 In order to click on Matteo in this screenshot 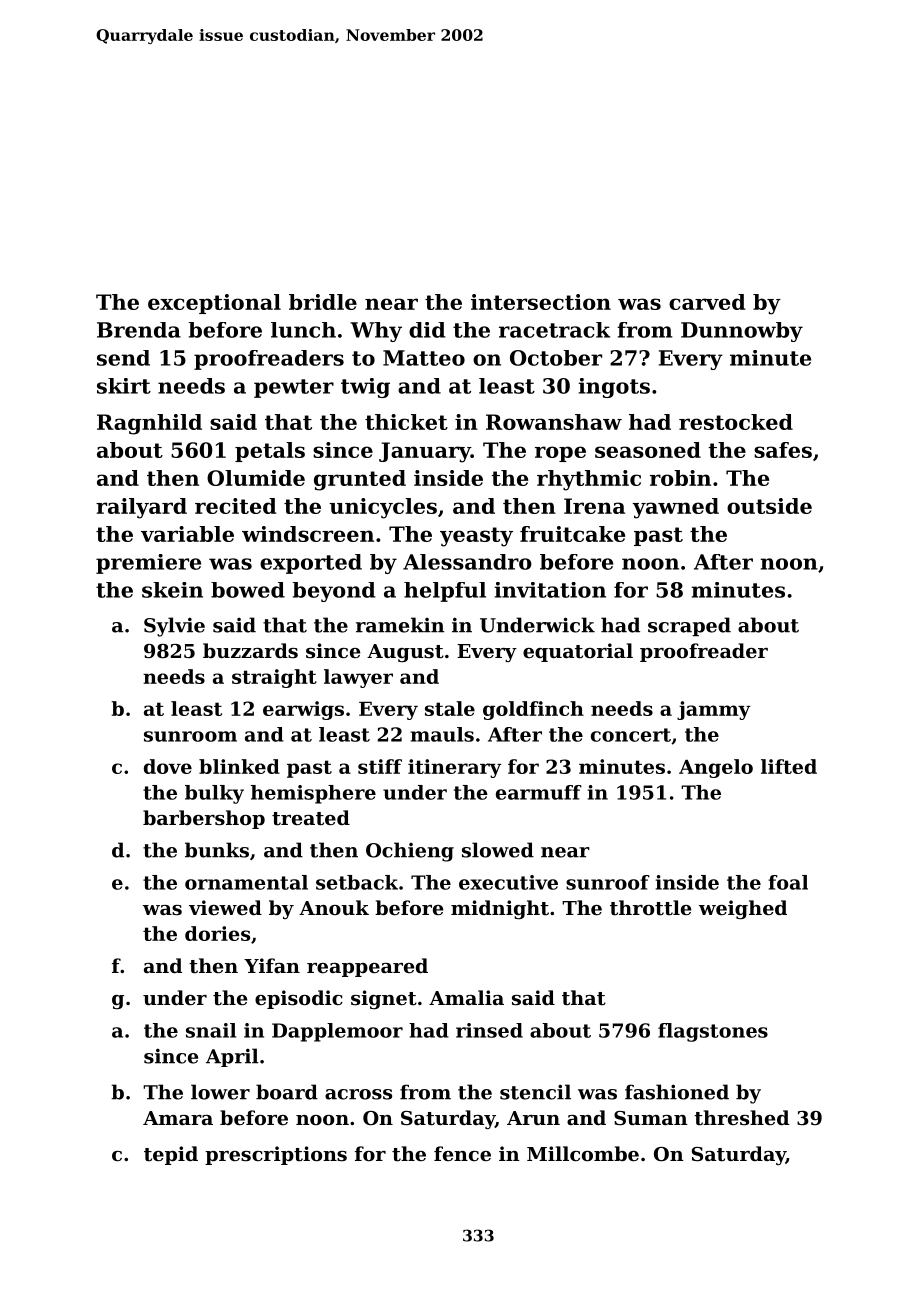, I will do `click(424, 358)`.
